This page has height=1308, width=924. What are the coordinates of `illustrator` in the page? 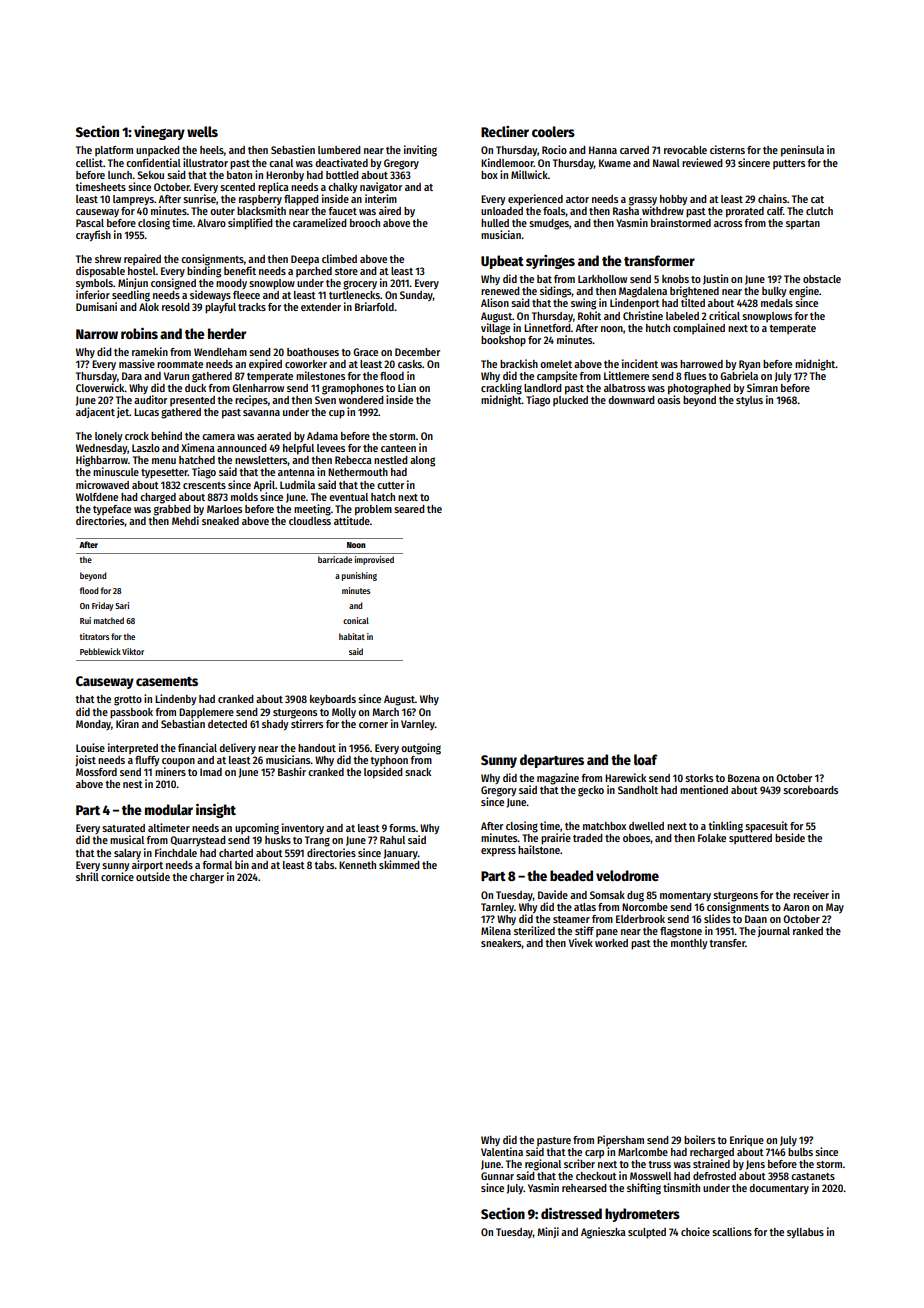 It's located at (205, 162).
